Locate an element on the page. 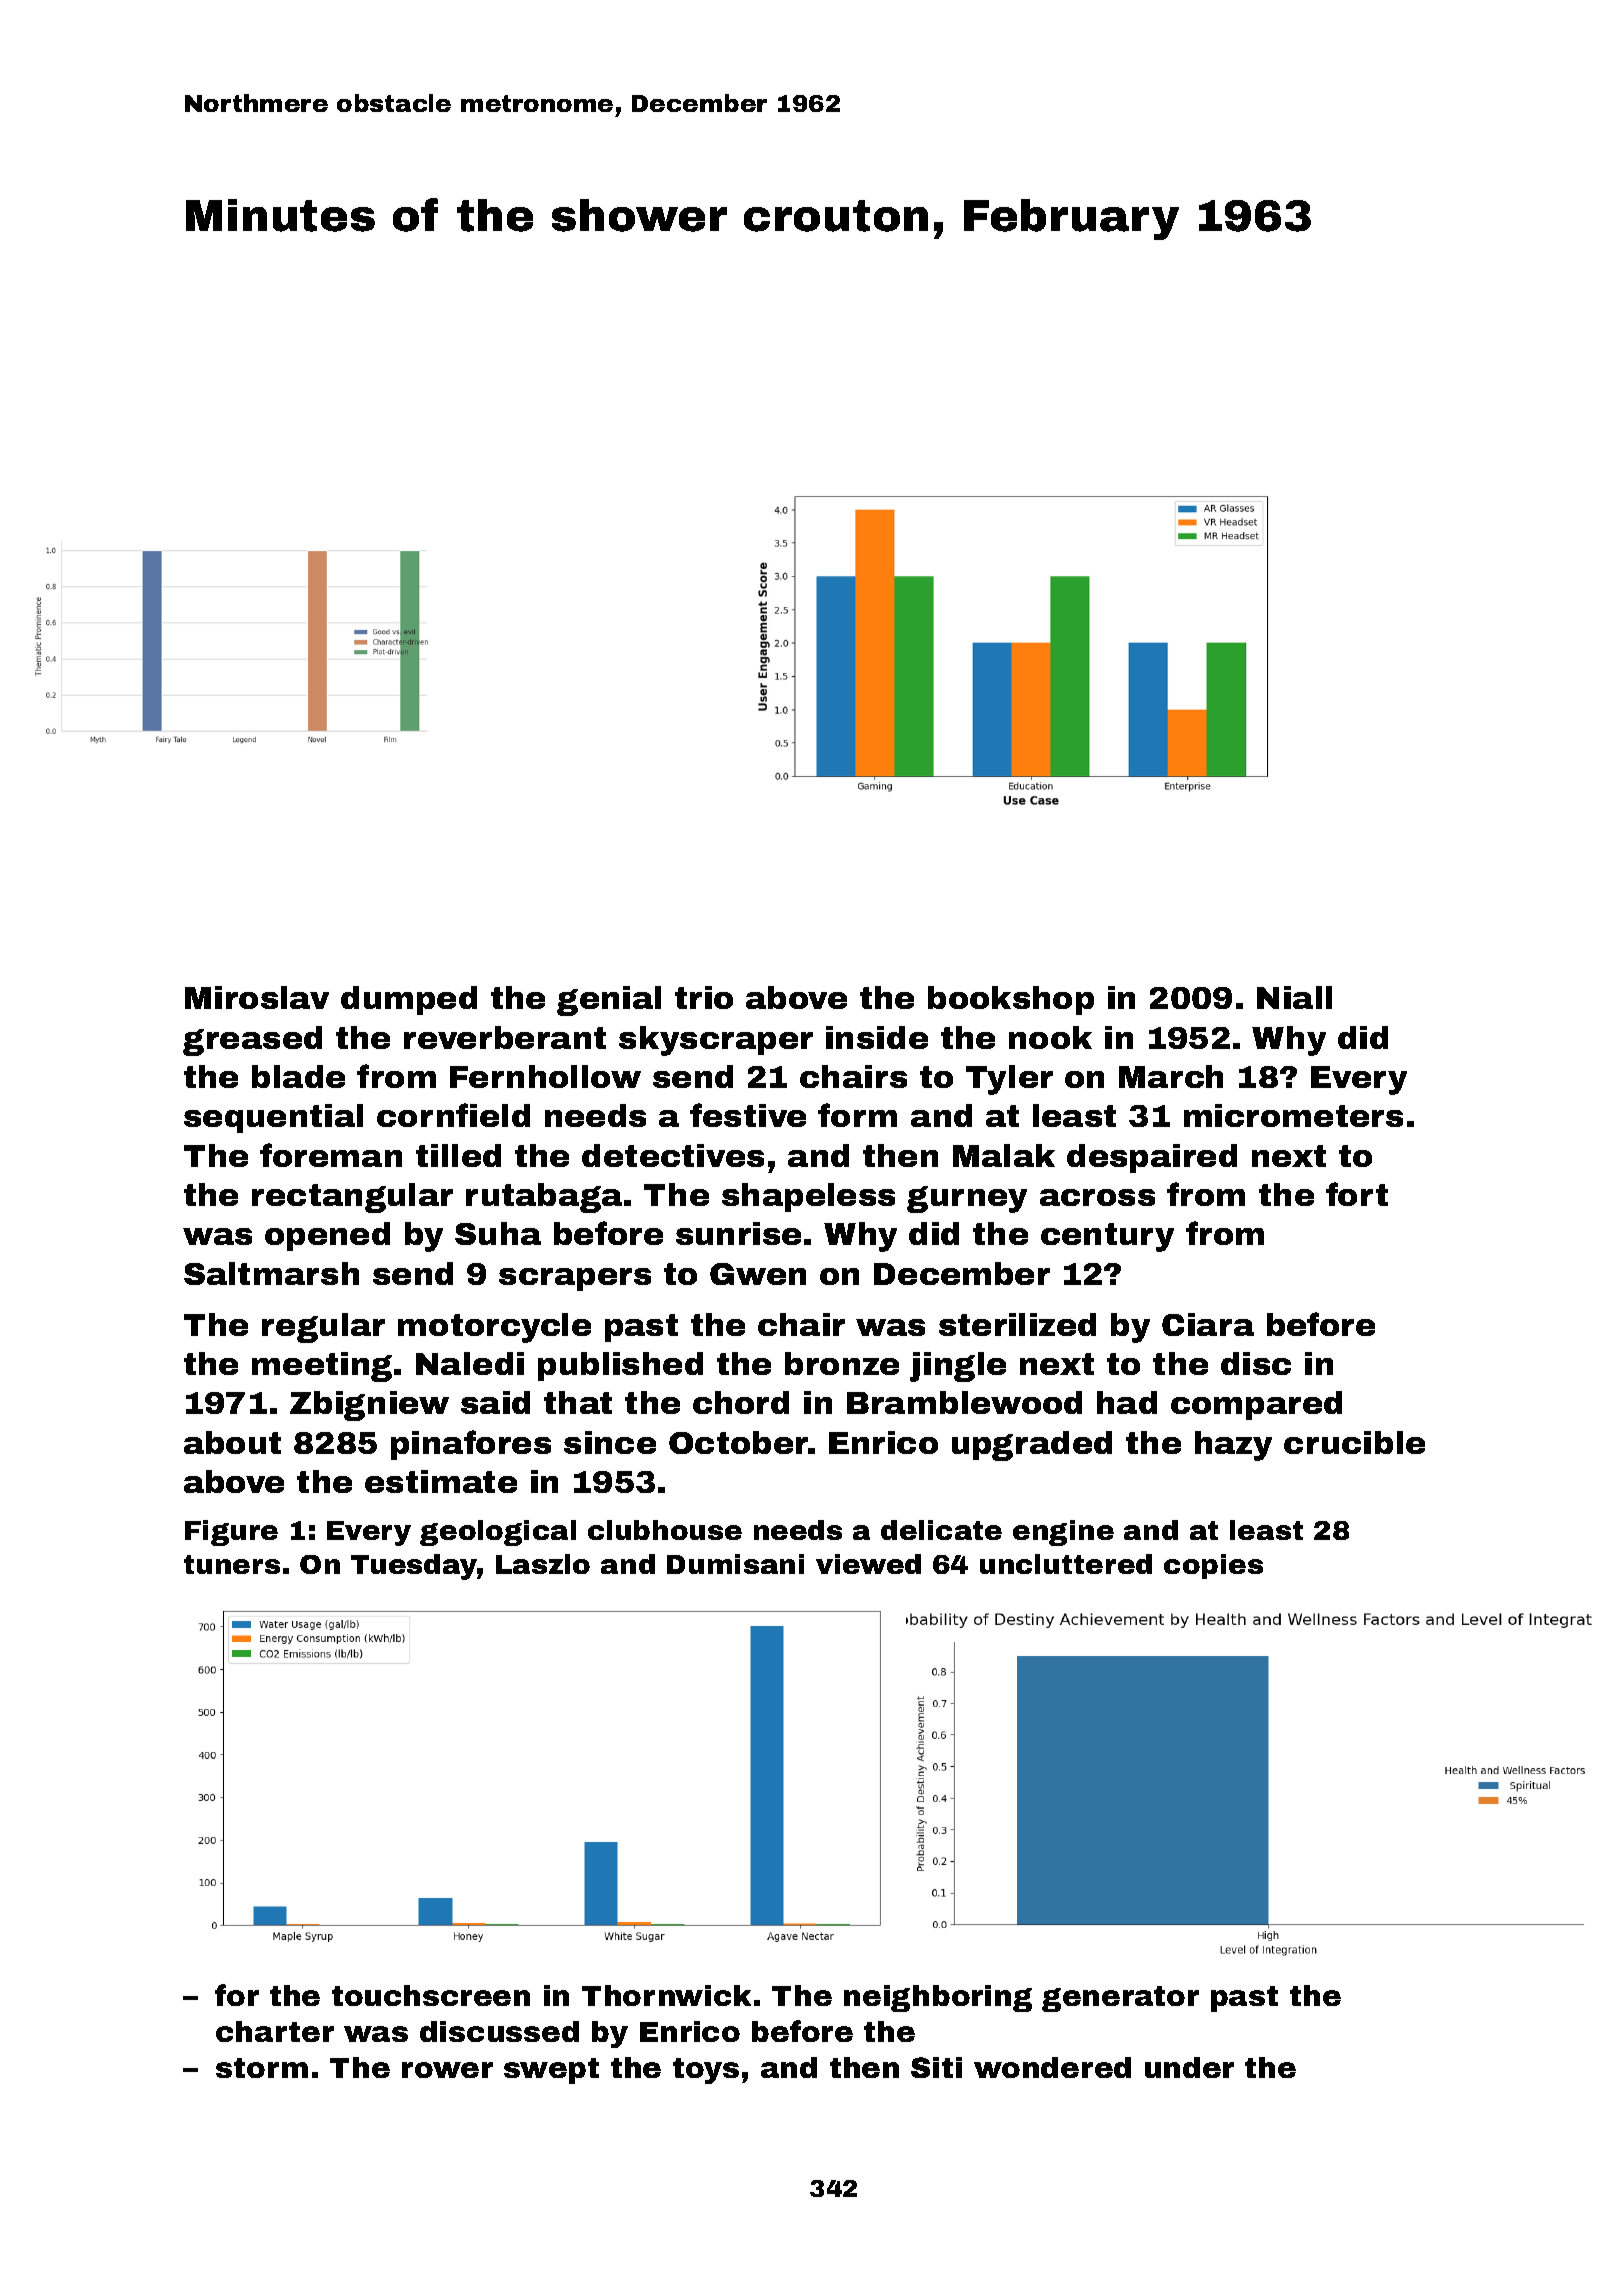  neighboring is located at coordinates (938, 1998).
